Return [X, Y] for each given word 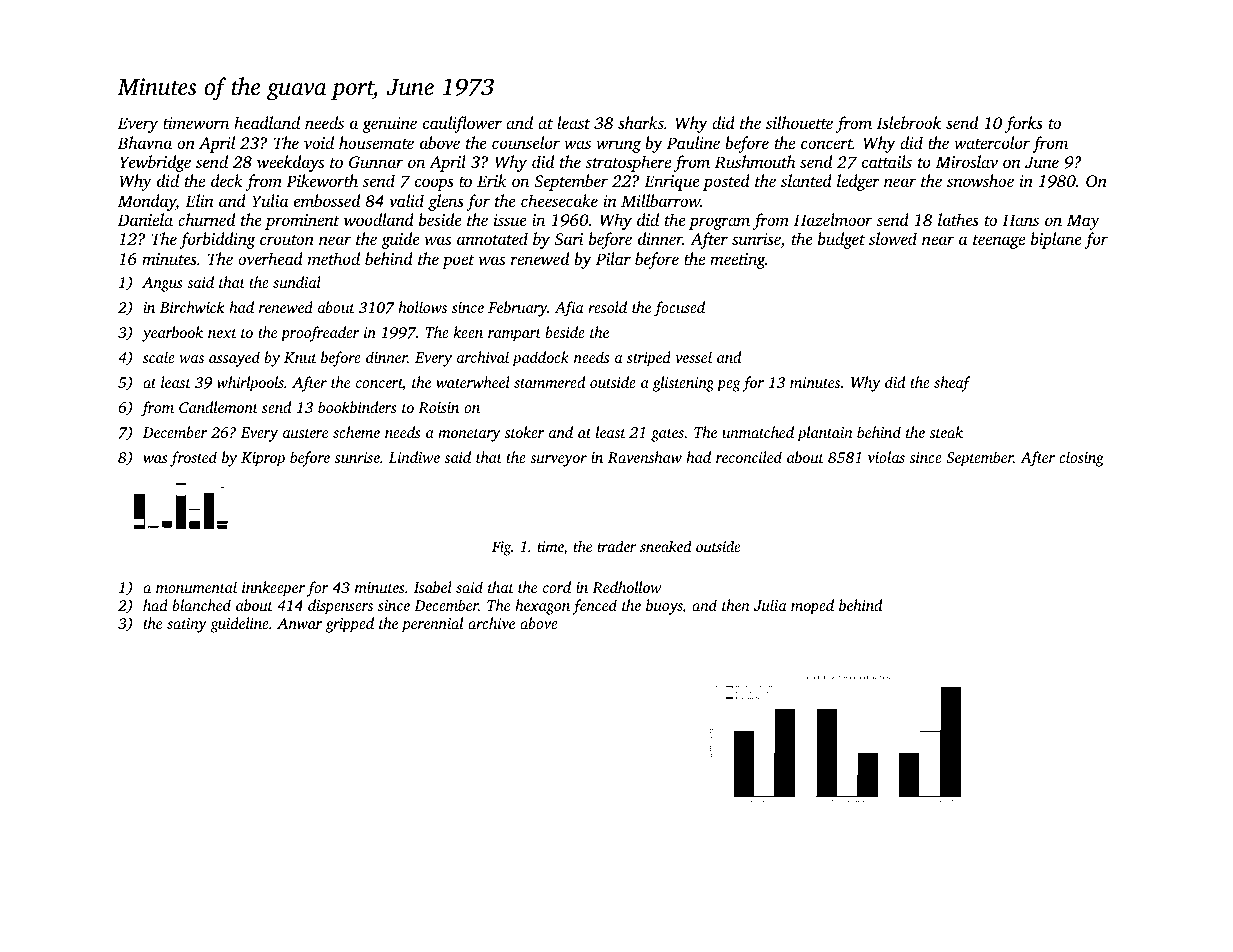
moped [812, 607]
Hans [1020, 220]
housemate [376, 142]
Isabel [433, 587]
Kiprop [263, 459]
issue [510, 220]
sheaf [952, 384]
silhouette [799, 122]
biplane [1056, 240]
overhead [270, 258]
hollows [422, 307]
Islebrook [909, 122]
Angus [162, 284]
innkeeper [273, 589]
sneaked [666, 546]
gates [667, 435]
